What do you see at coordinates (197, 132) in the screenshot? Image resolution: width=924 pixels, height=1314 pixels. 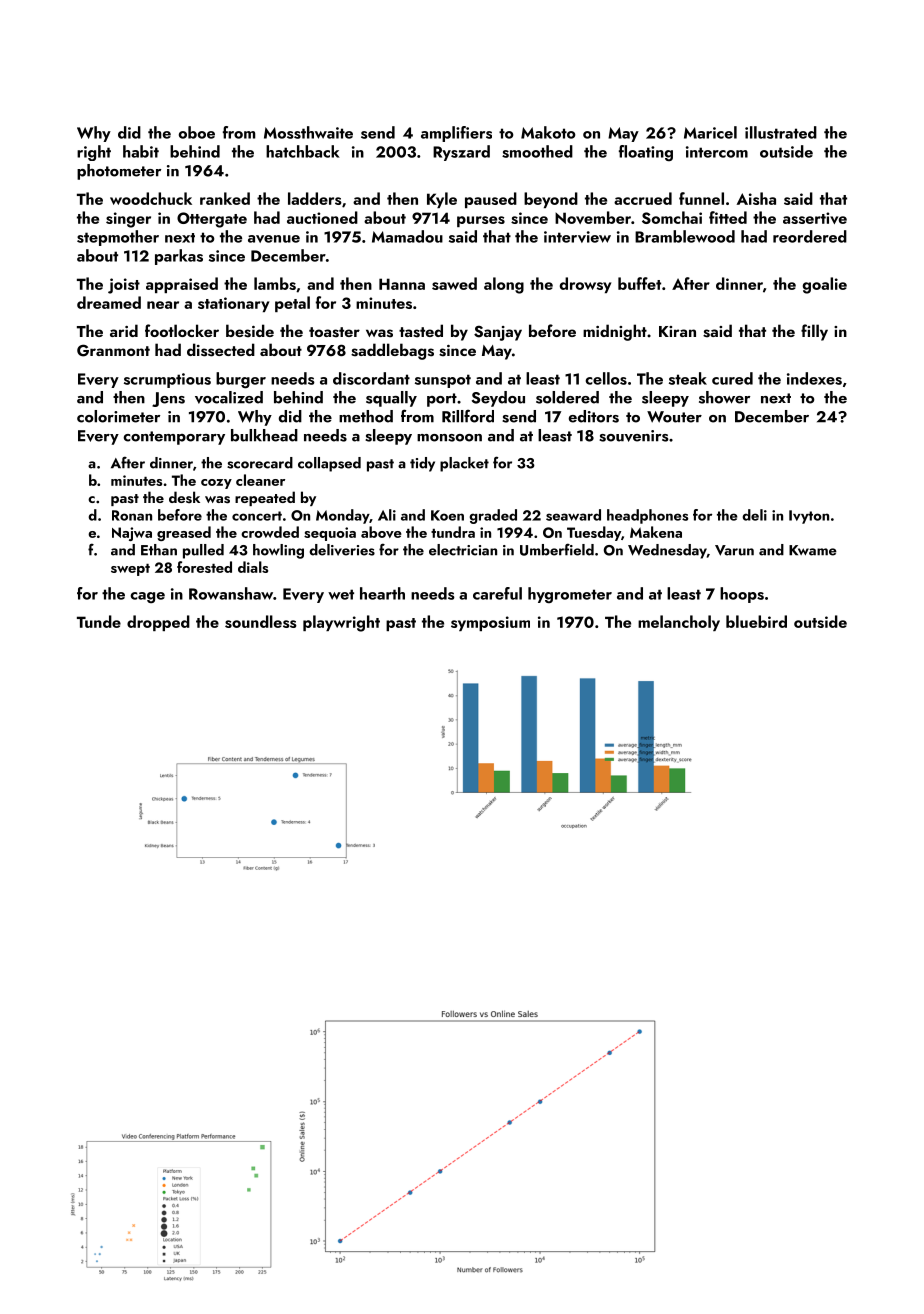 I see `oboe` at bounding box center [197, 132].
